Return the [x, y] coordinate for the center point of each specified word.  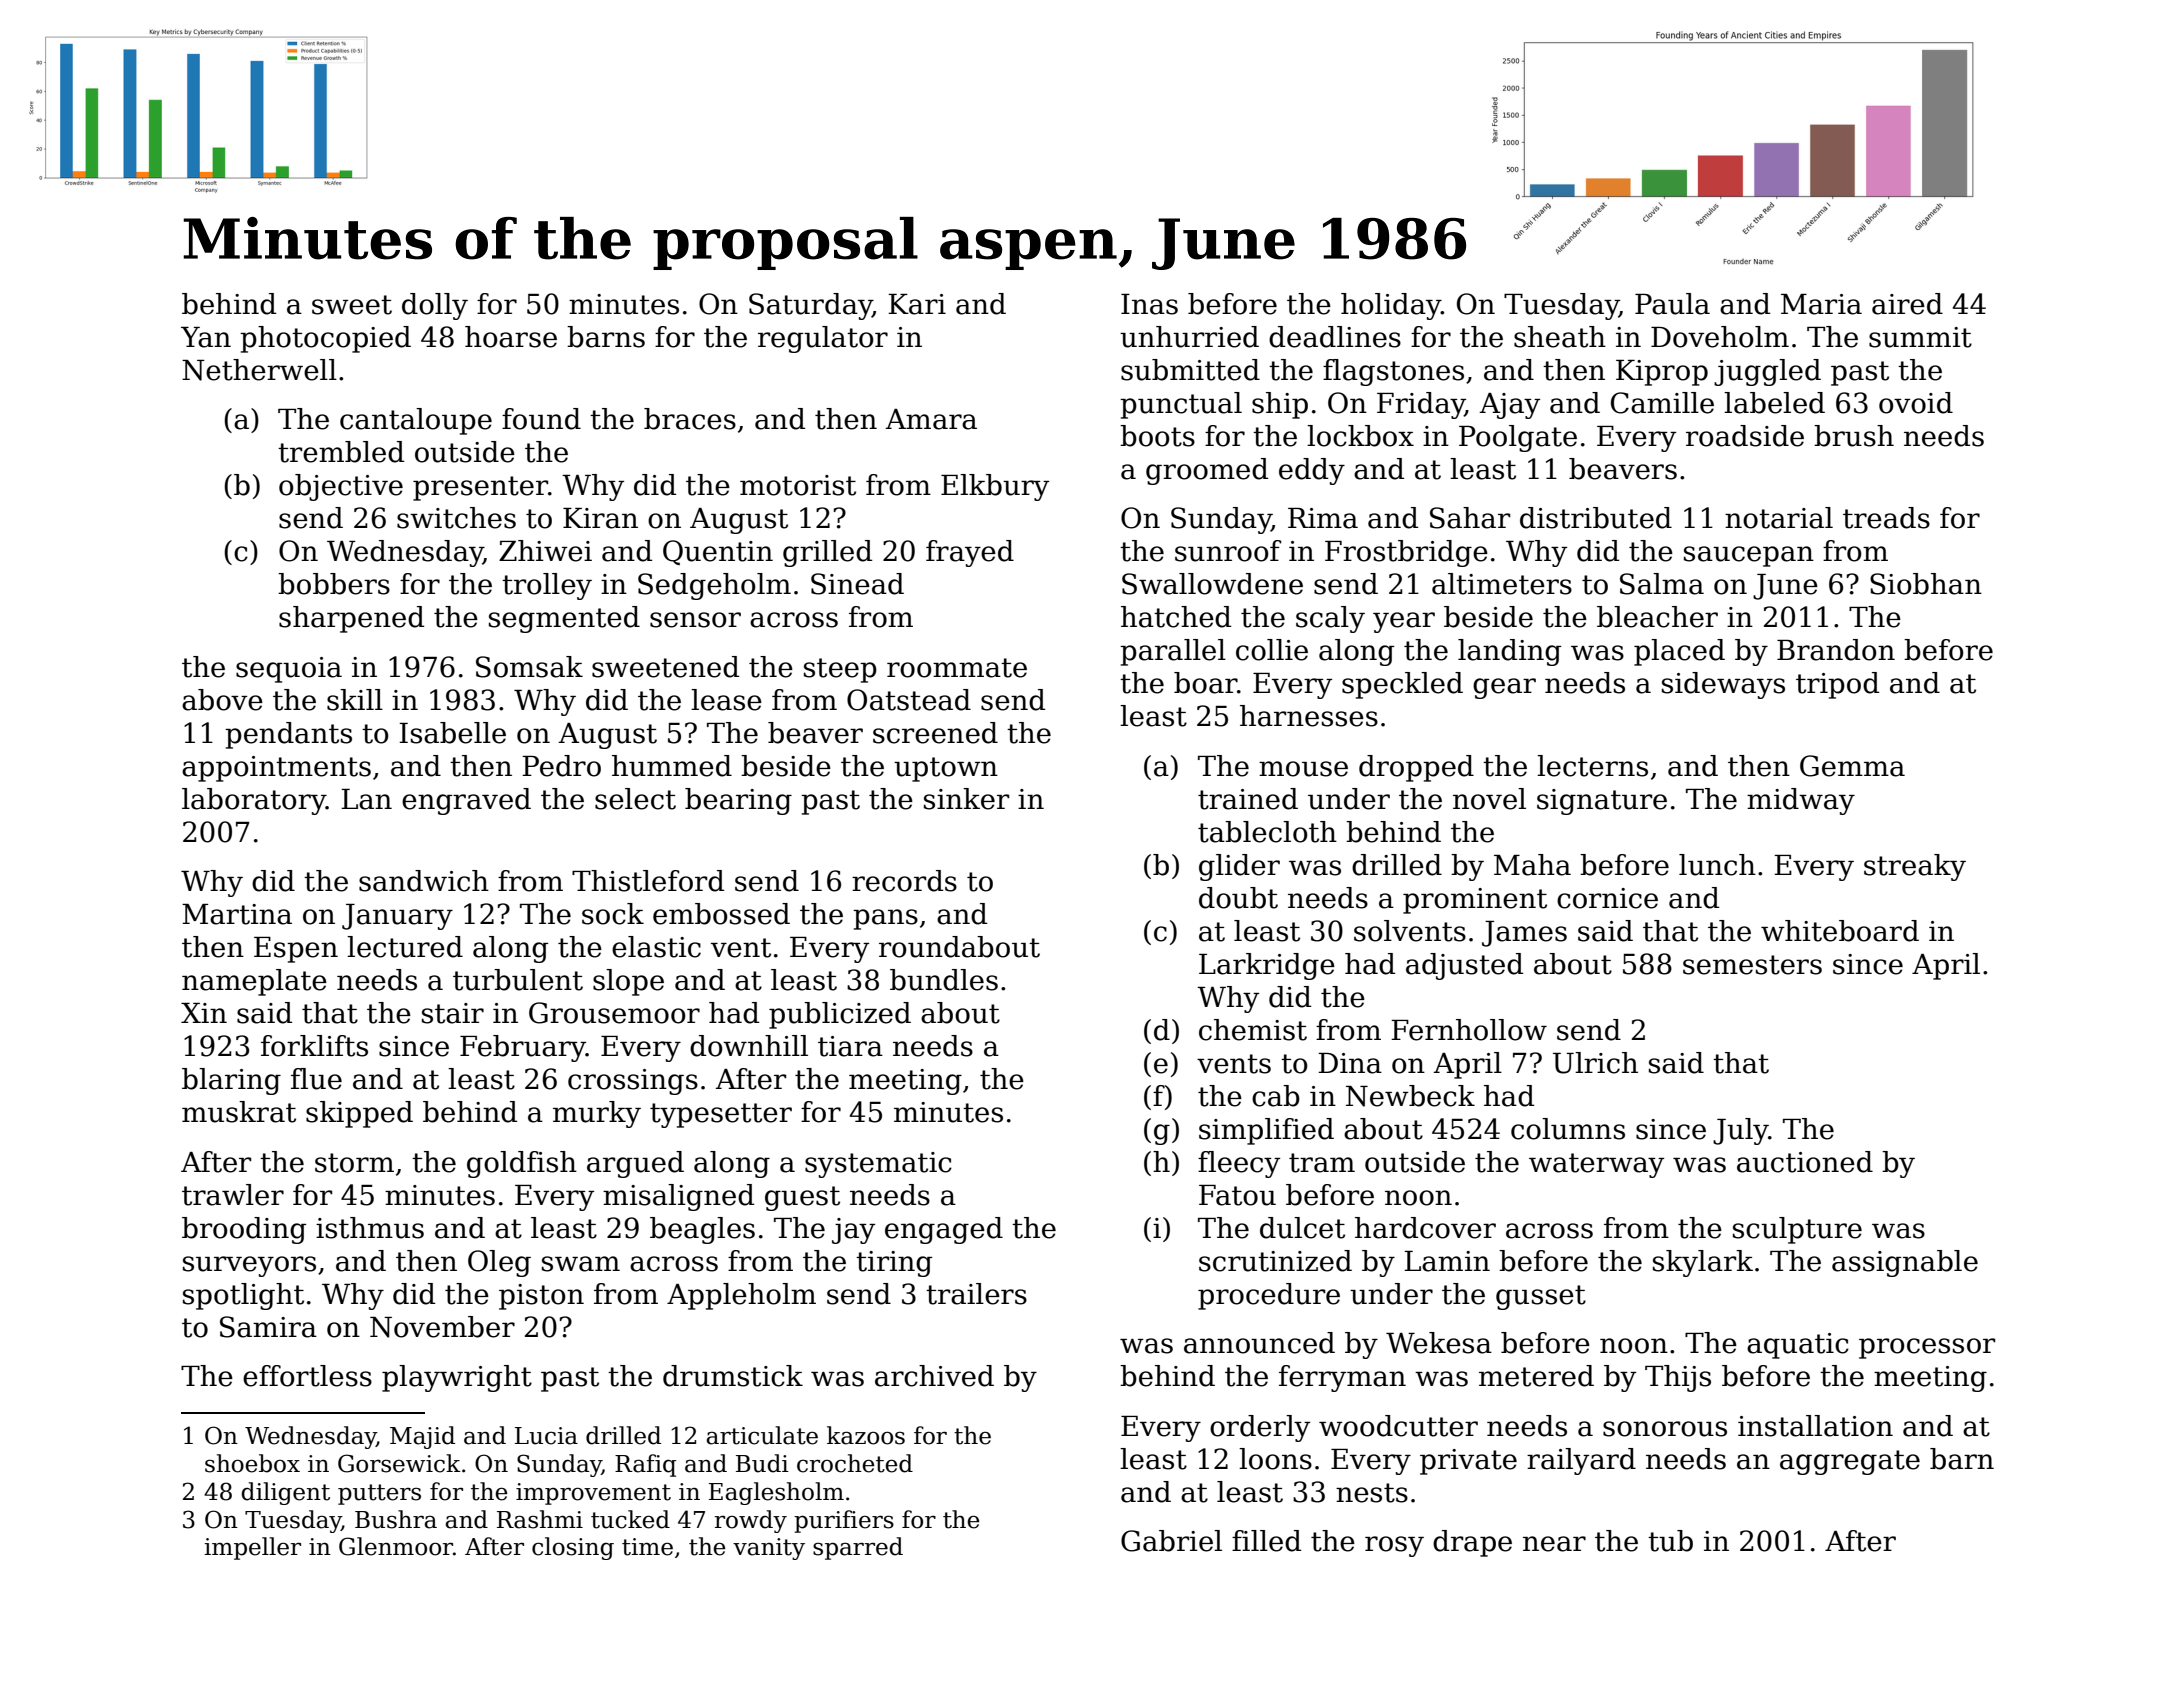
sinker [966, 799]
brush [1854, 436]
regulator [823, 339]
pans [885, 919]
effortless [307, 1376]
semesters [1752, 965]
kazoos [866, 1435]
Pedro [561, 766]
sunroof [1228, 551]
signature [1602, 802]
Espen [296, 950]
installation [1815, 1426]
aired [1907, 304]
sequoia [289, 670]
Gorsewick [399, 1463]
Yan [206, 337]
